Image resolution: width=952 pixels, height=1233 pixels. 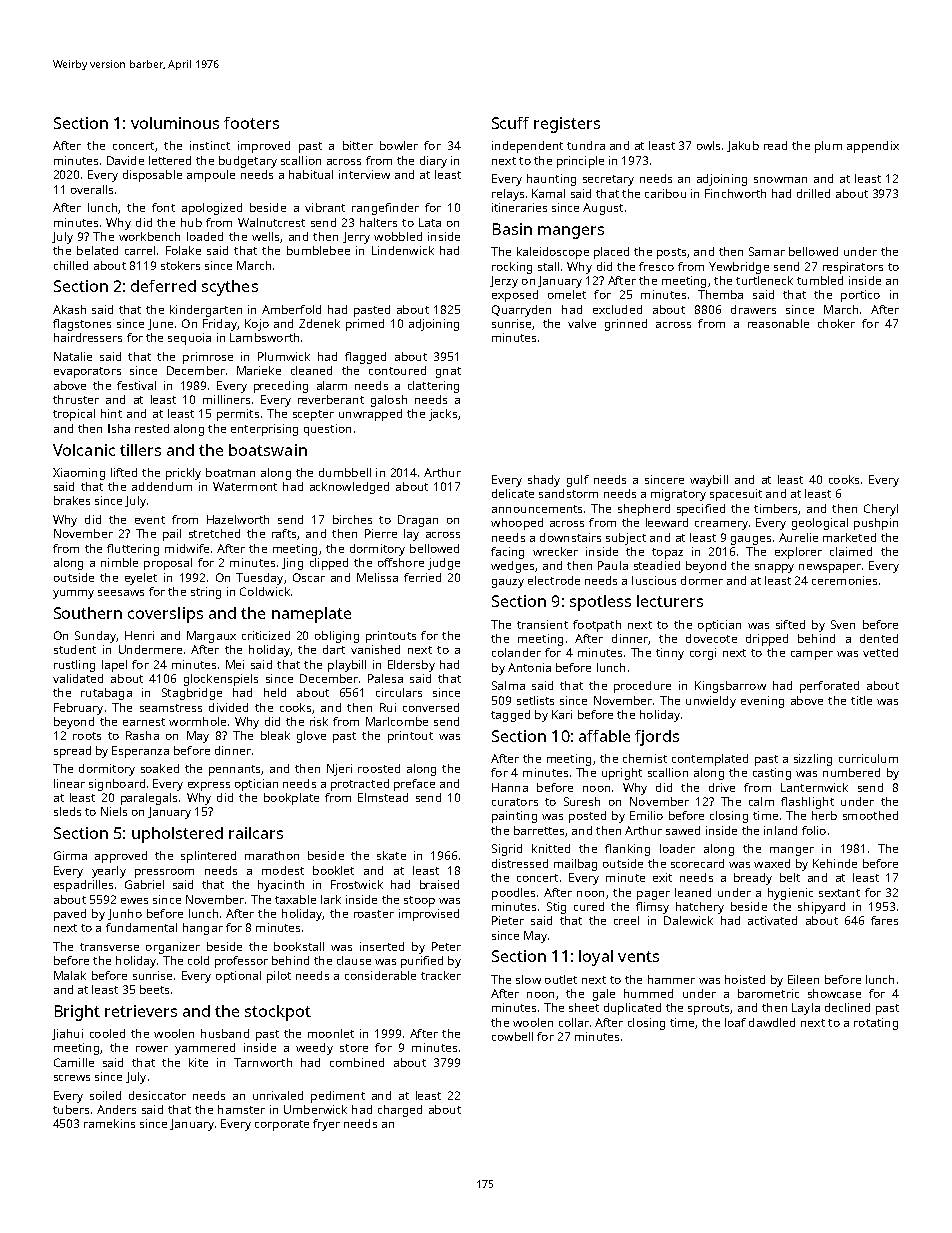 What do you see at coordinates (851, 772) in the page?
I see `numbered` at bounding box center [851, 772].
